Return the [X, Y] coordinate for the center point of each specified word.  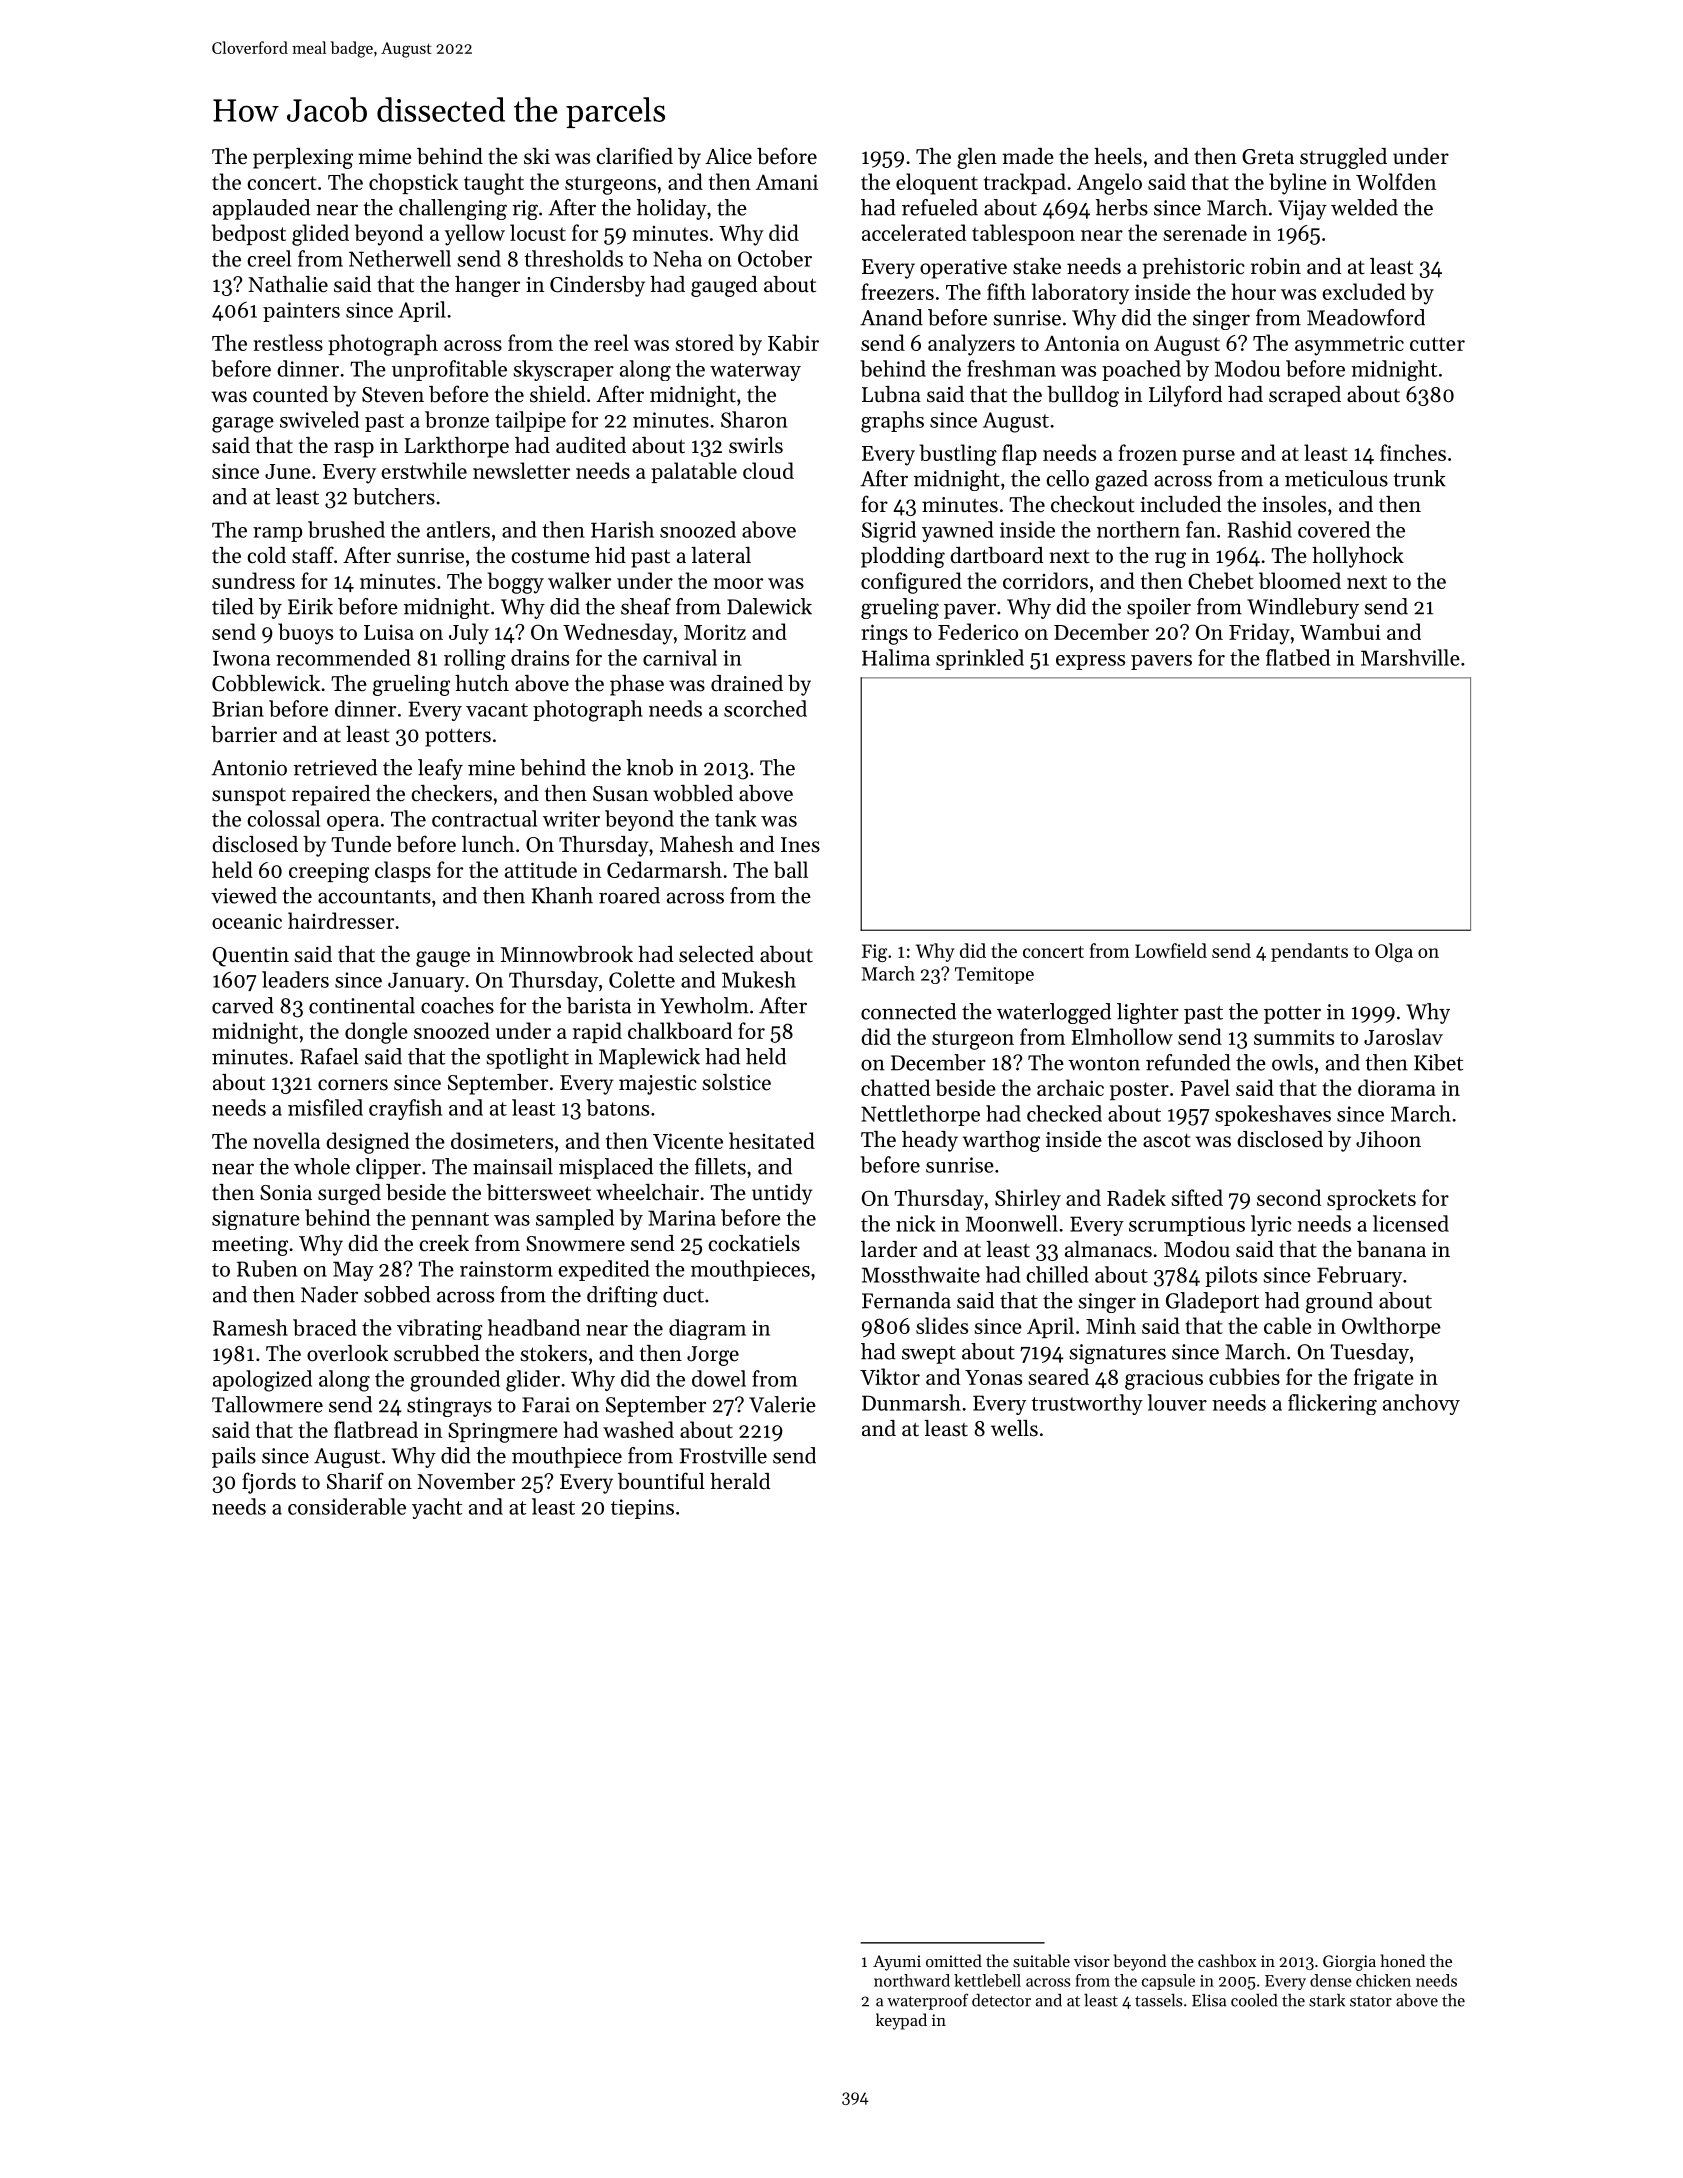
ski [537, 156]
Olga [1394, 952]
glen [977, 158]
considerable [347, 1506]
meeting [250, 1246]
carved [243, 1005]
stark [1327, 2000]
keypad [901, 2021]
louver [1177, 1402]
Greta [1268, 157]
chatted [895, 1087]
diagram [707, 1329]
